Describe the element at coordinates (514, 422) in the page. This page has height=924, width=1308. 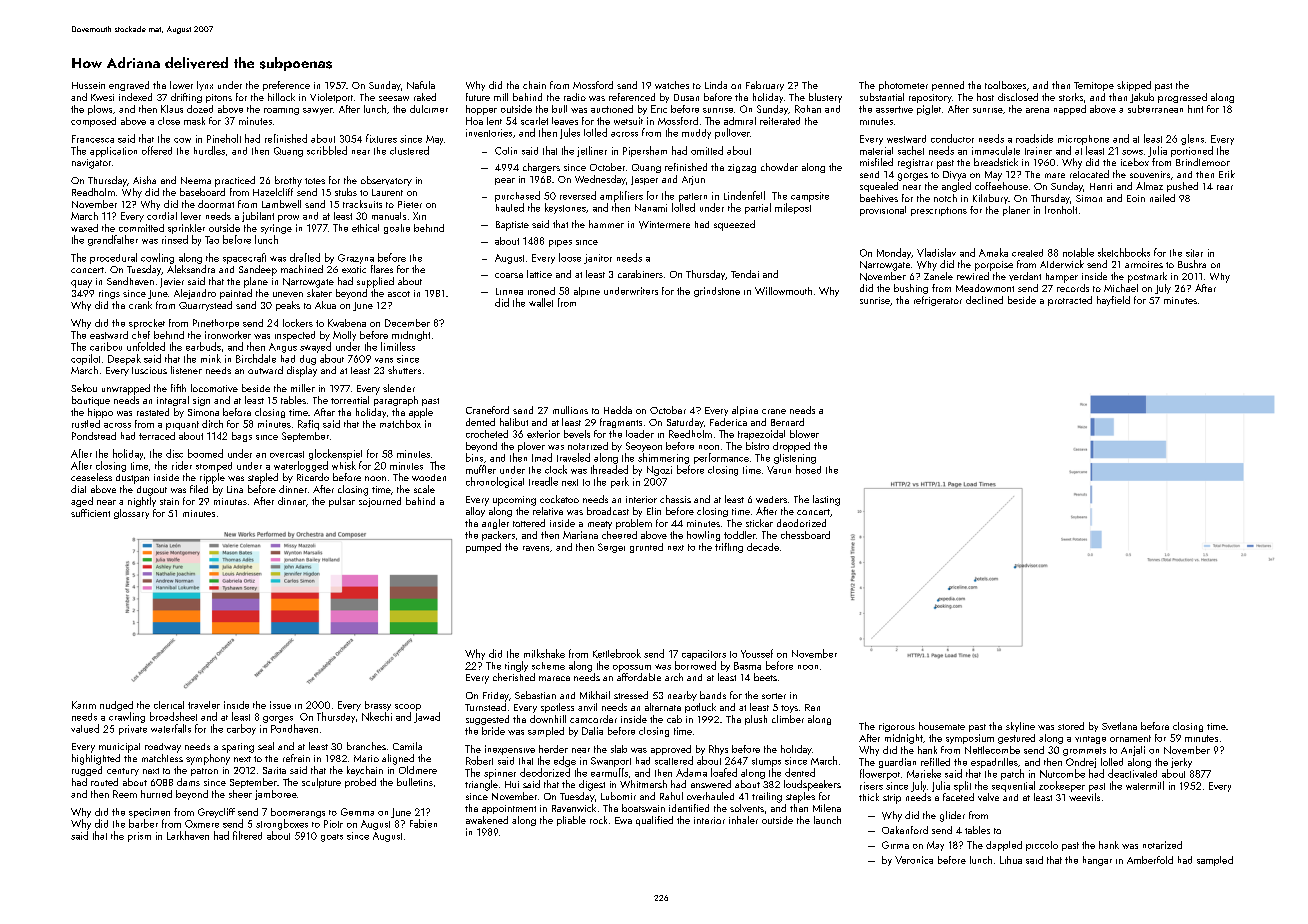
I see `halibut` at that location.
